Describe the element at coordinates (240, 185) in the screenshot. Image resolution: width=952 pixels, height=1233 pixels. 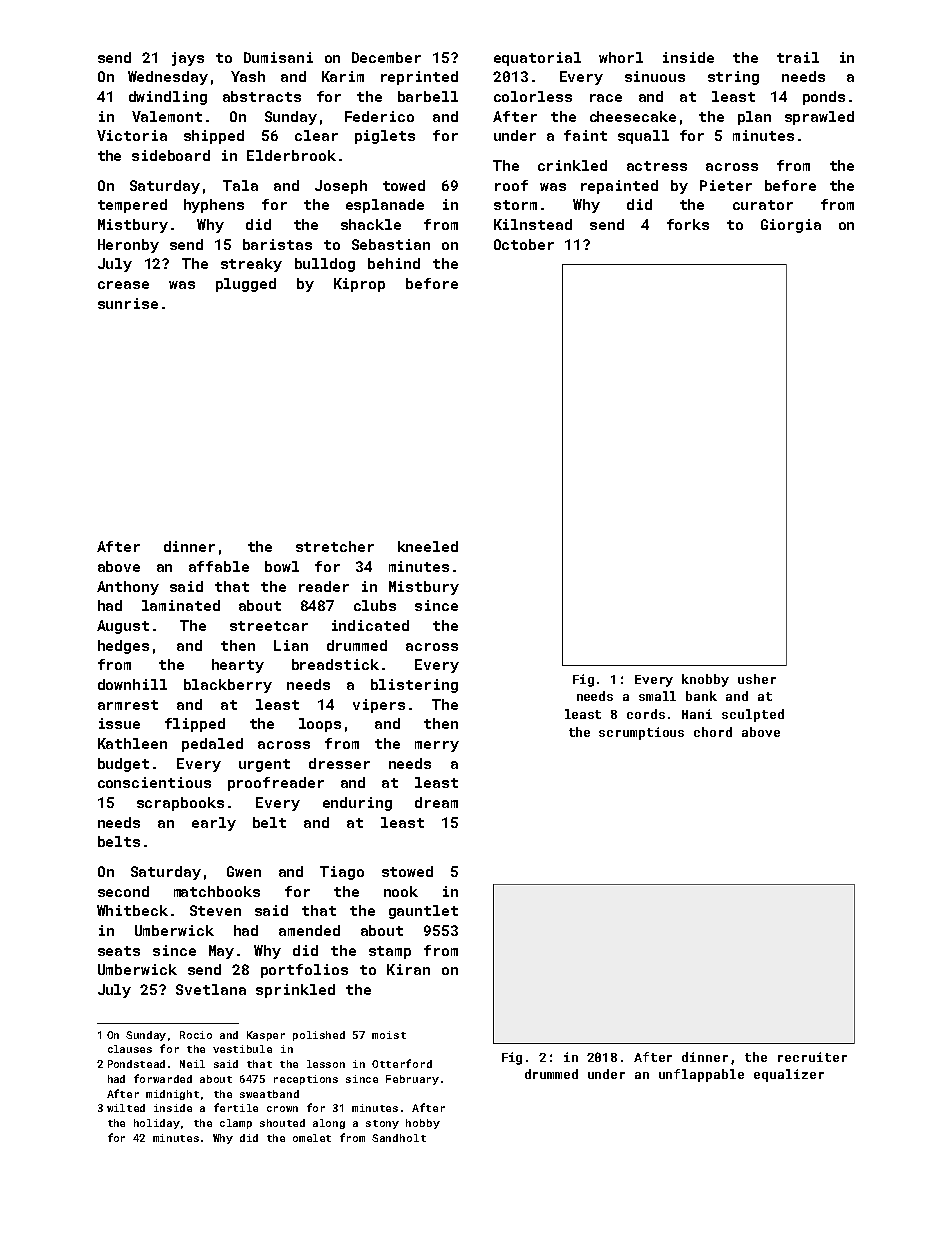
I see `Tala` at that location.
